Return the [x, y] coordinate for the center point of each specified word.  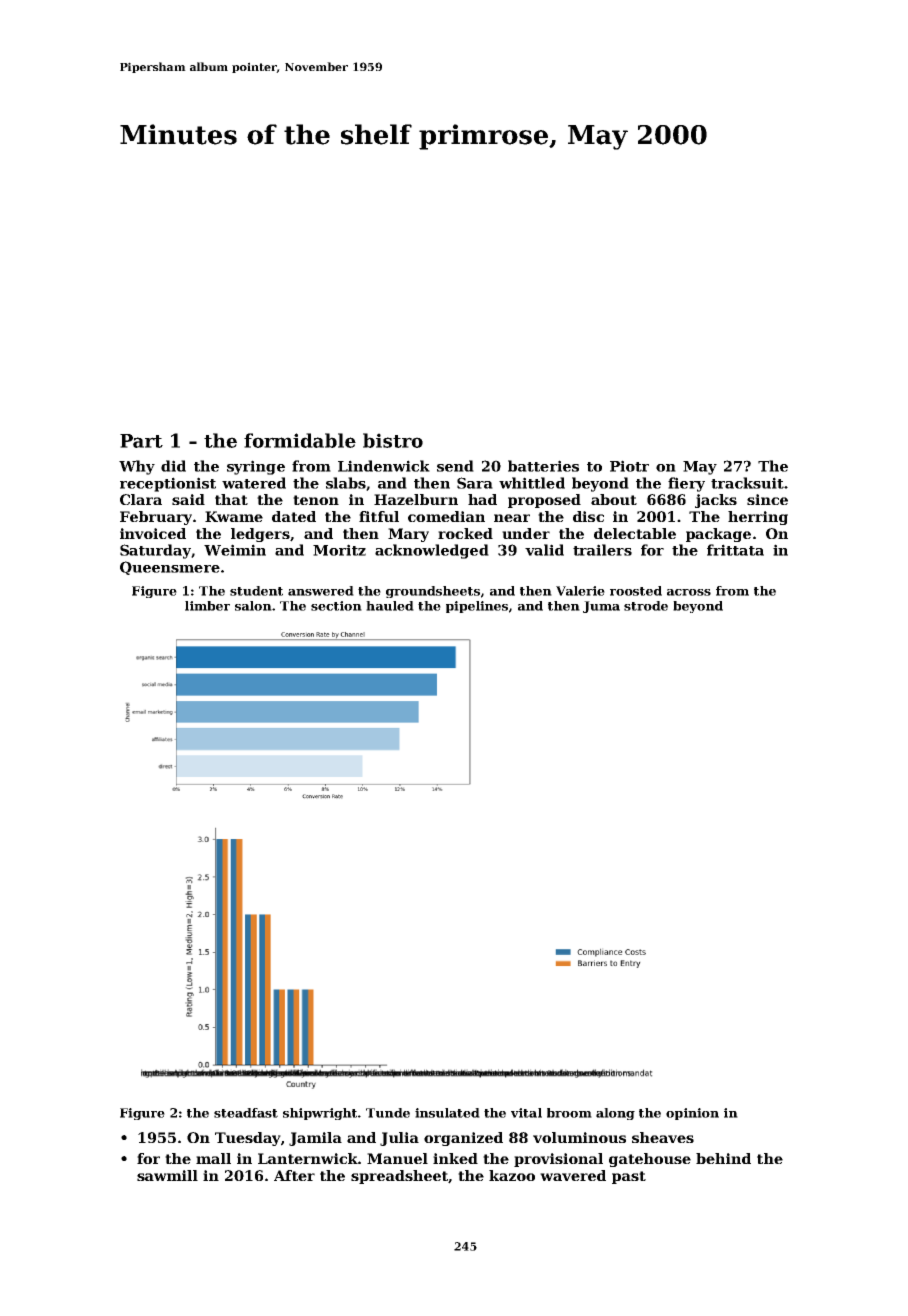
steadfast [246, 1113]
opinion [692, 1114]
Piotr [629, 466]
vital [526, 1113]
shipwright [320, 1114]
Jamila [315, 1139]
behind [723, 1158]
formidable [300, 440]
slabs [346, 483]
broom [569, 1113]
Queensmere [170, 568]
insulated [447, 1113]
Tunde [388, 1113]
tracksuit [747, 483]
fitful [379, 516]
